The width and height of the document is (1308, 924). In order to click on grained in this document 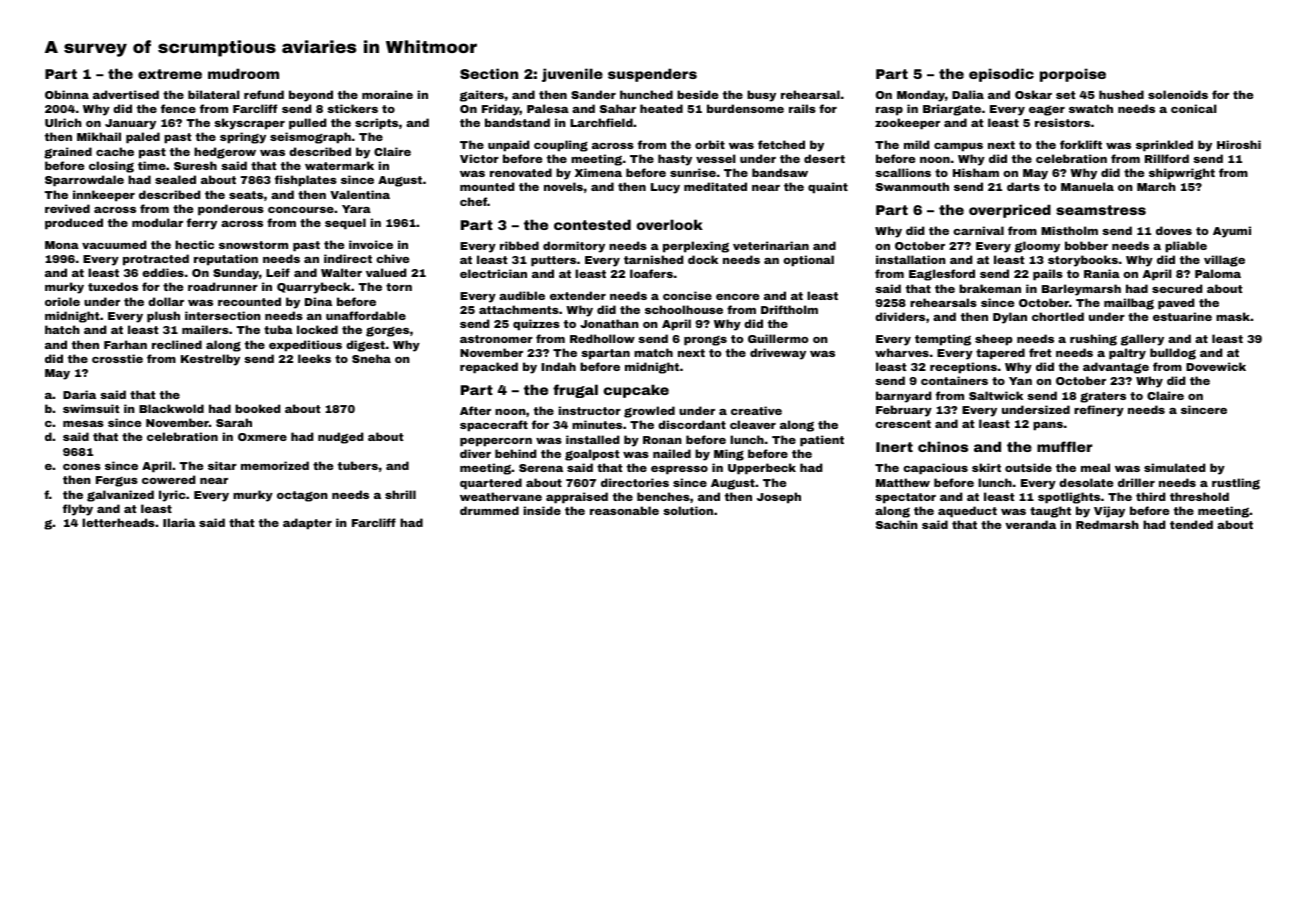, I will do `click(68, 153)`.
